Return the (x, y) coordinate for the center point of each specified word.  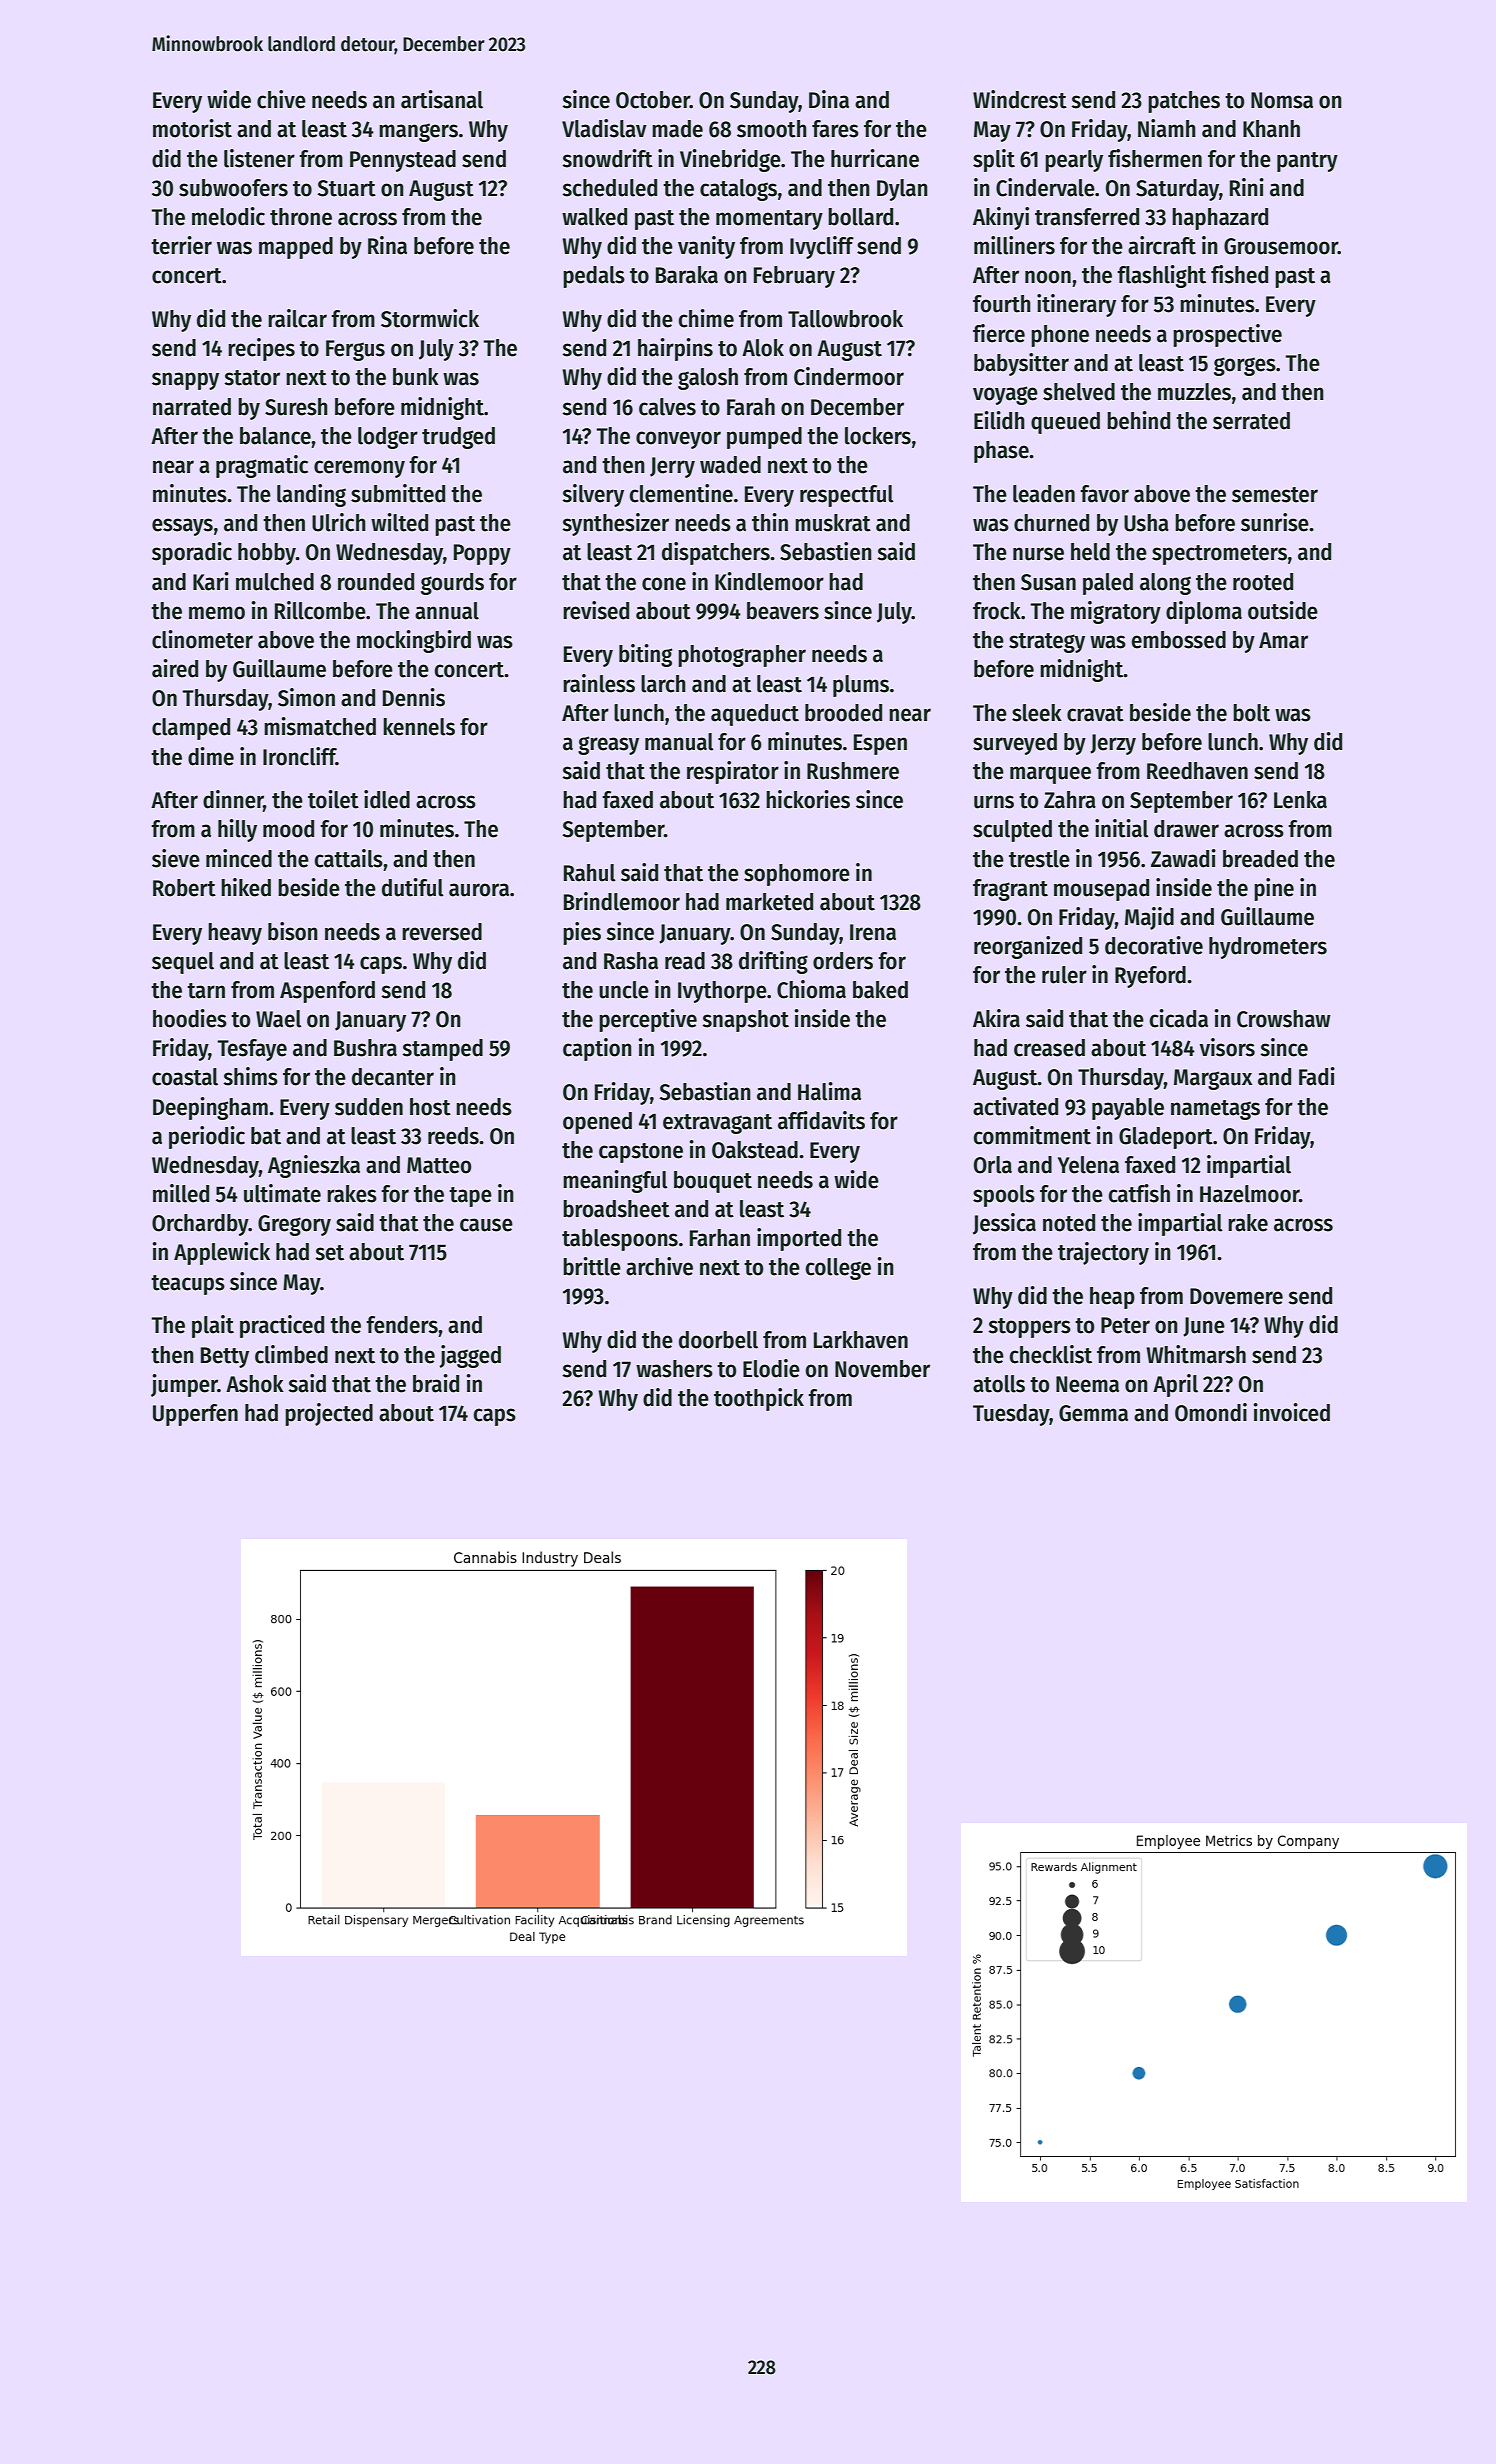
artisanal (442, 99)
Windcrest (1020, 99)
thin (770, 522)
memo (217, 613)
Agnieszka (314, 1166)
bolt (1251, 713)
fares (835, 129)
